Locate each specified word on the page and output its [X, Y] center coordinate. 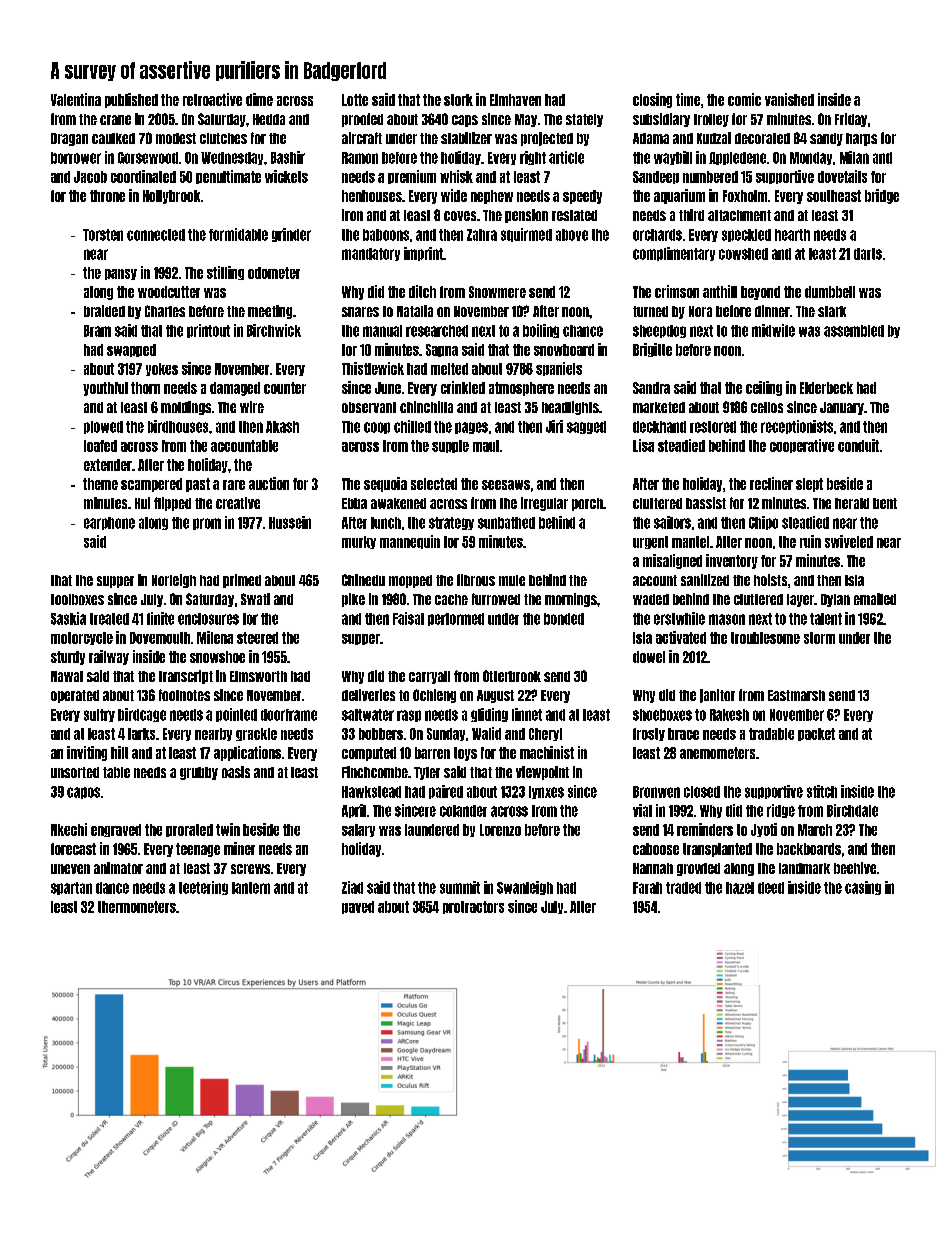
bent [885, 503]
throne [107, 196]
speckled [746, 235]
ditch [422, 291]
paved [358, 907]
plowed [103, 427]
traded [683, 888]
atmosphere [521, 389]
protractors [473, 907]
